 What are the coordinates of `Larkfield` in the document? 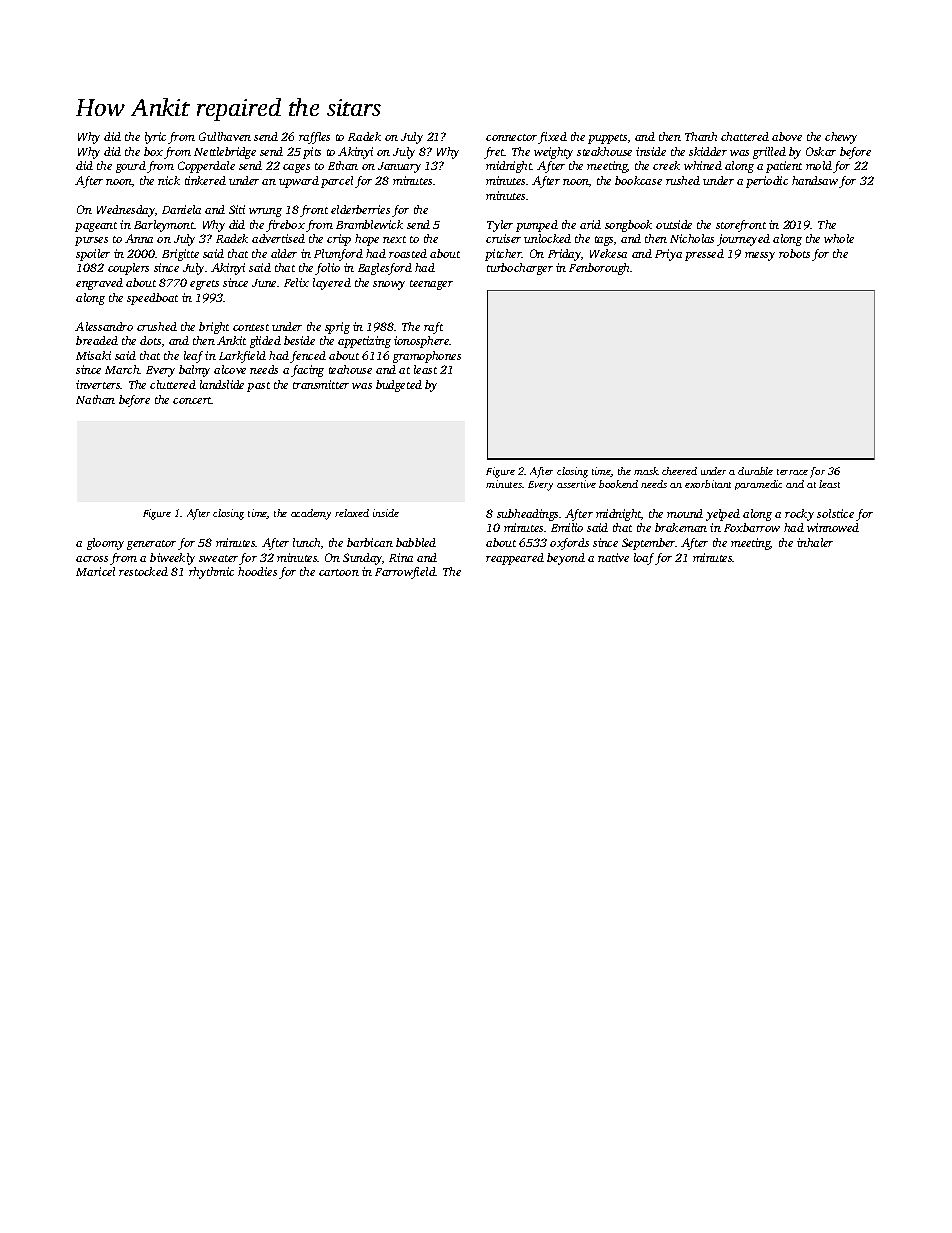 It's located at (242, 357).
